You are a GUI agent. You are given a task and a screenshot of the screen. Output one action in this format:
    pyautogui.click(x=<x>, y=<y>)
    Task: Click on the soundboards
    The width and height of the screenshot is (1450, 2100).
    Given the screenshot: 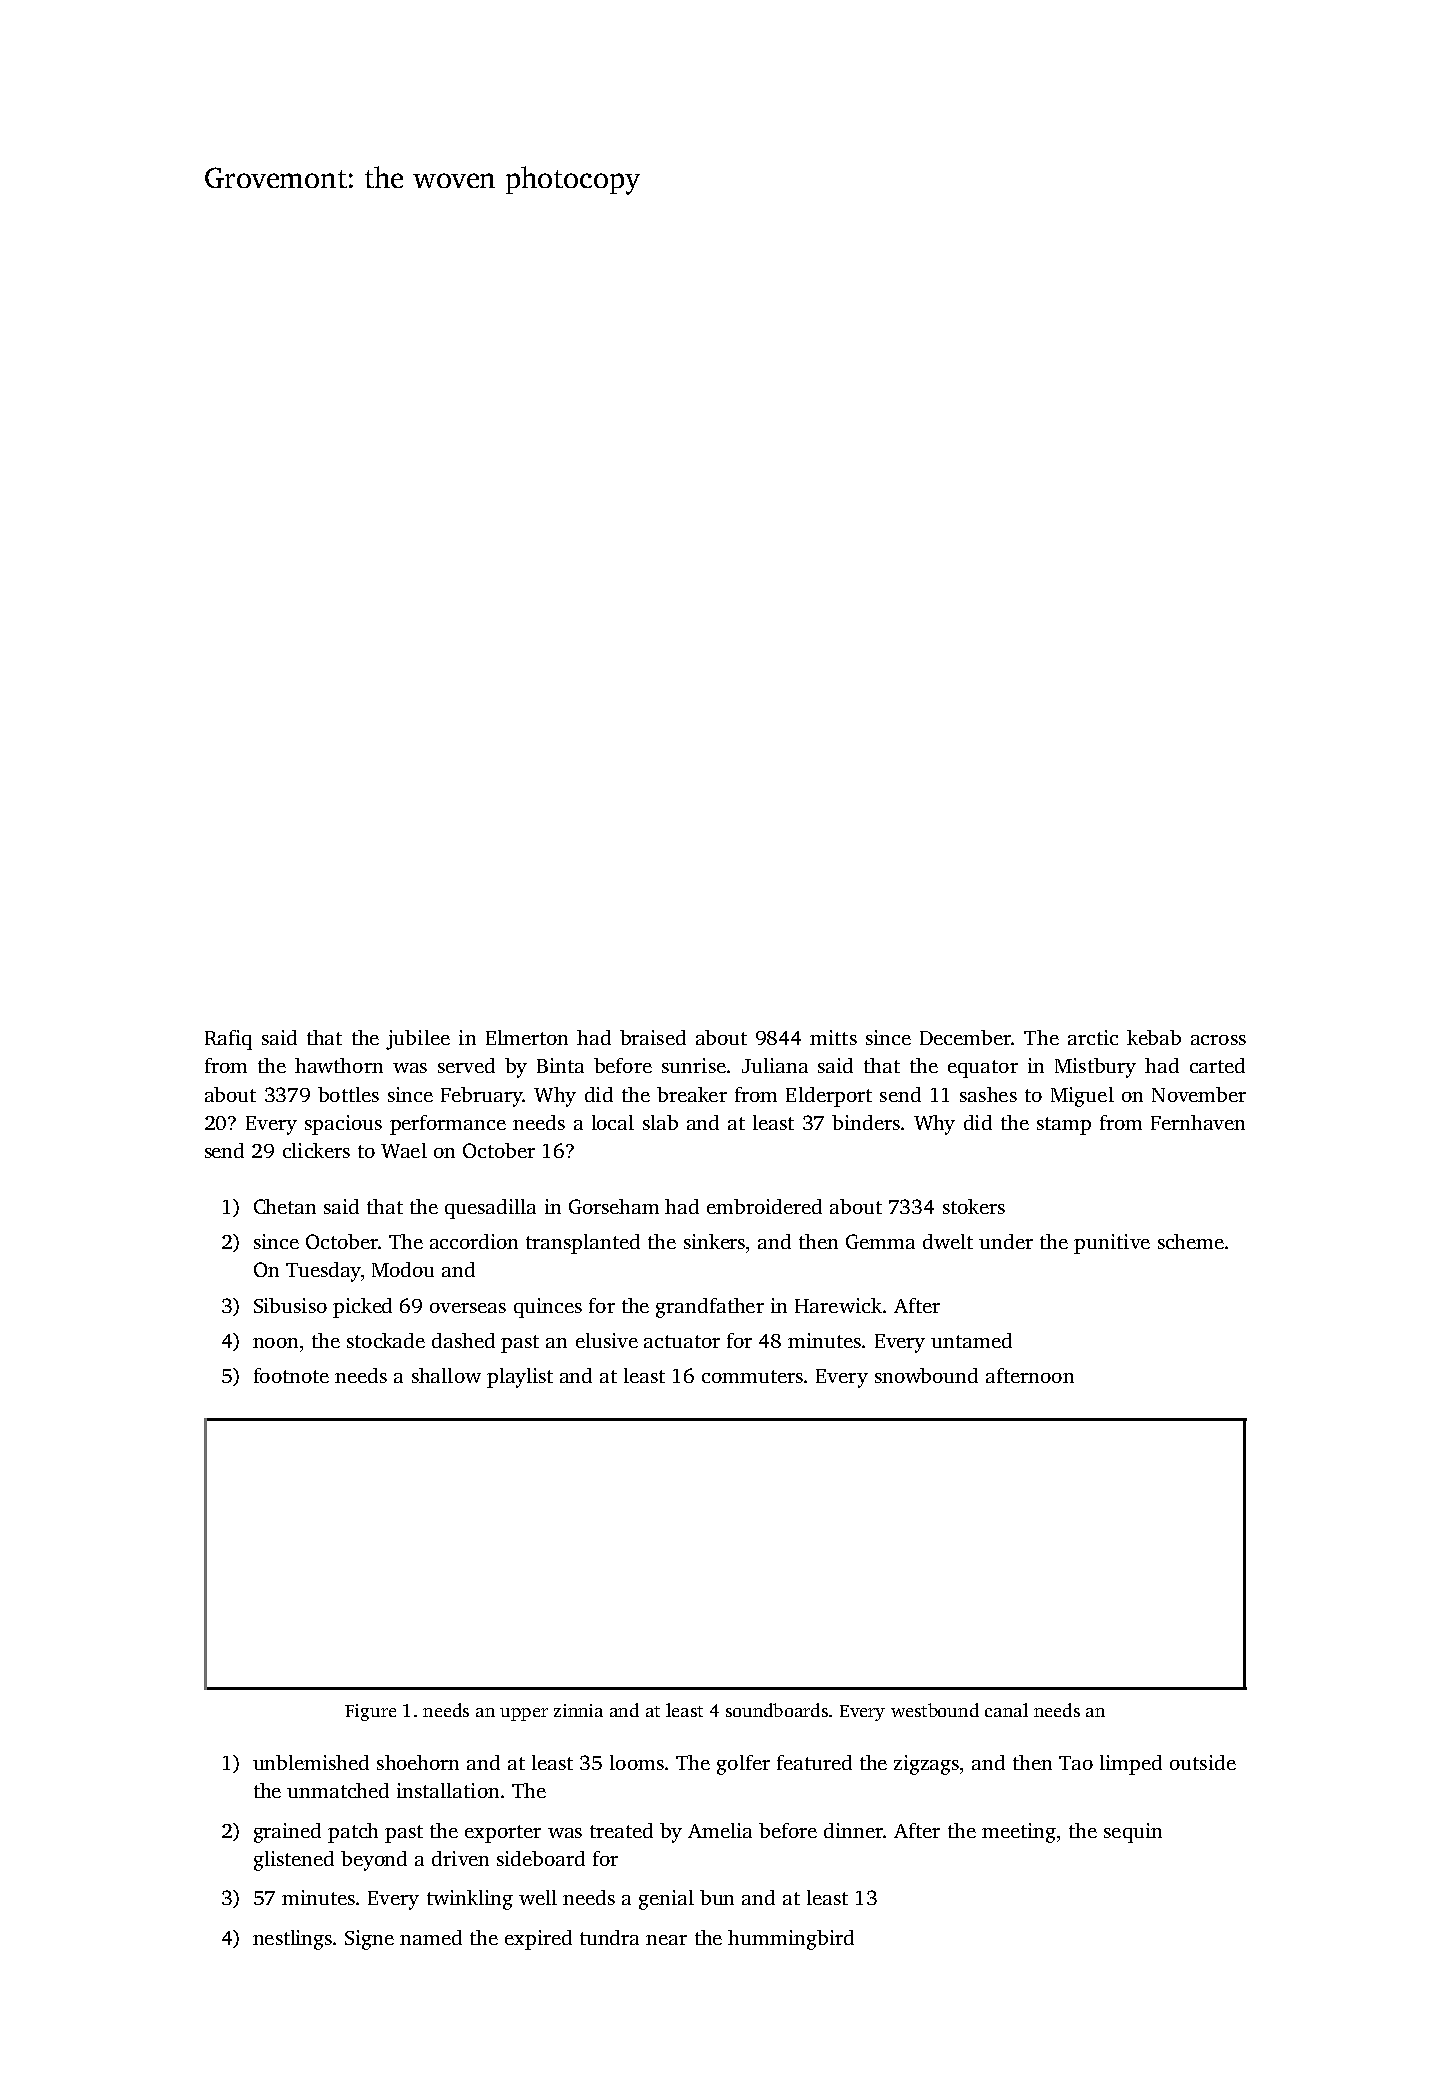 What is the action you would take?
    pyautogui.click(x=777, y=1710)
